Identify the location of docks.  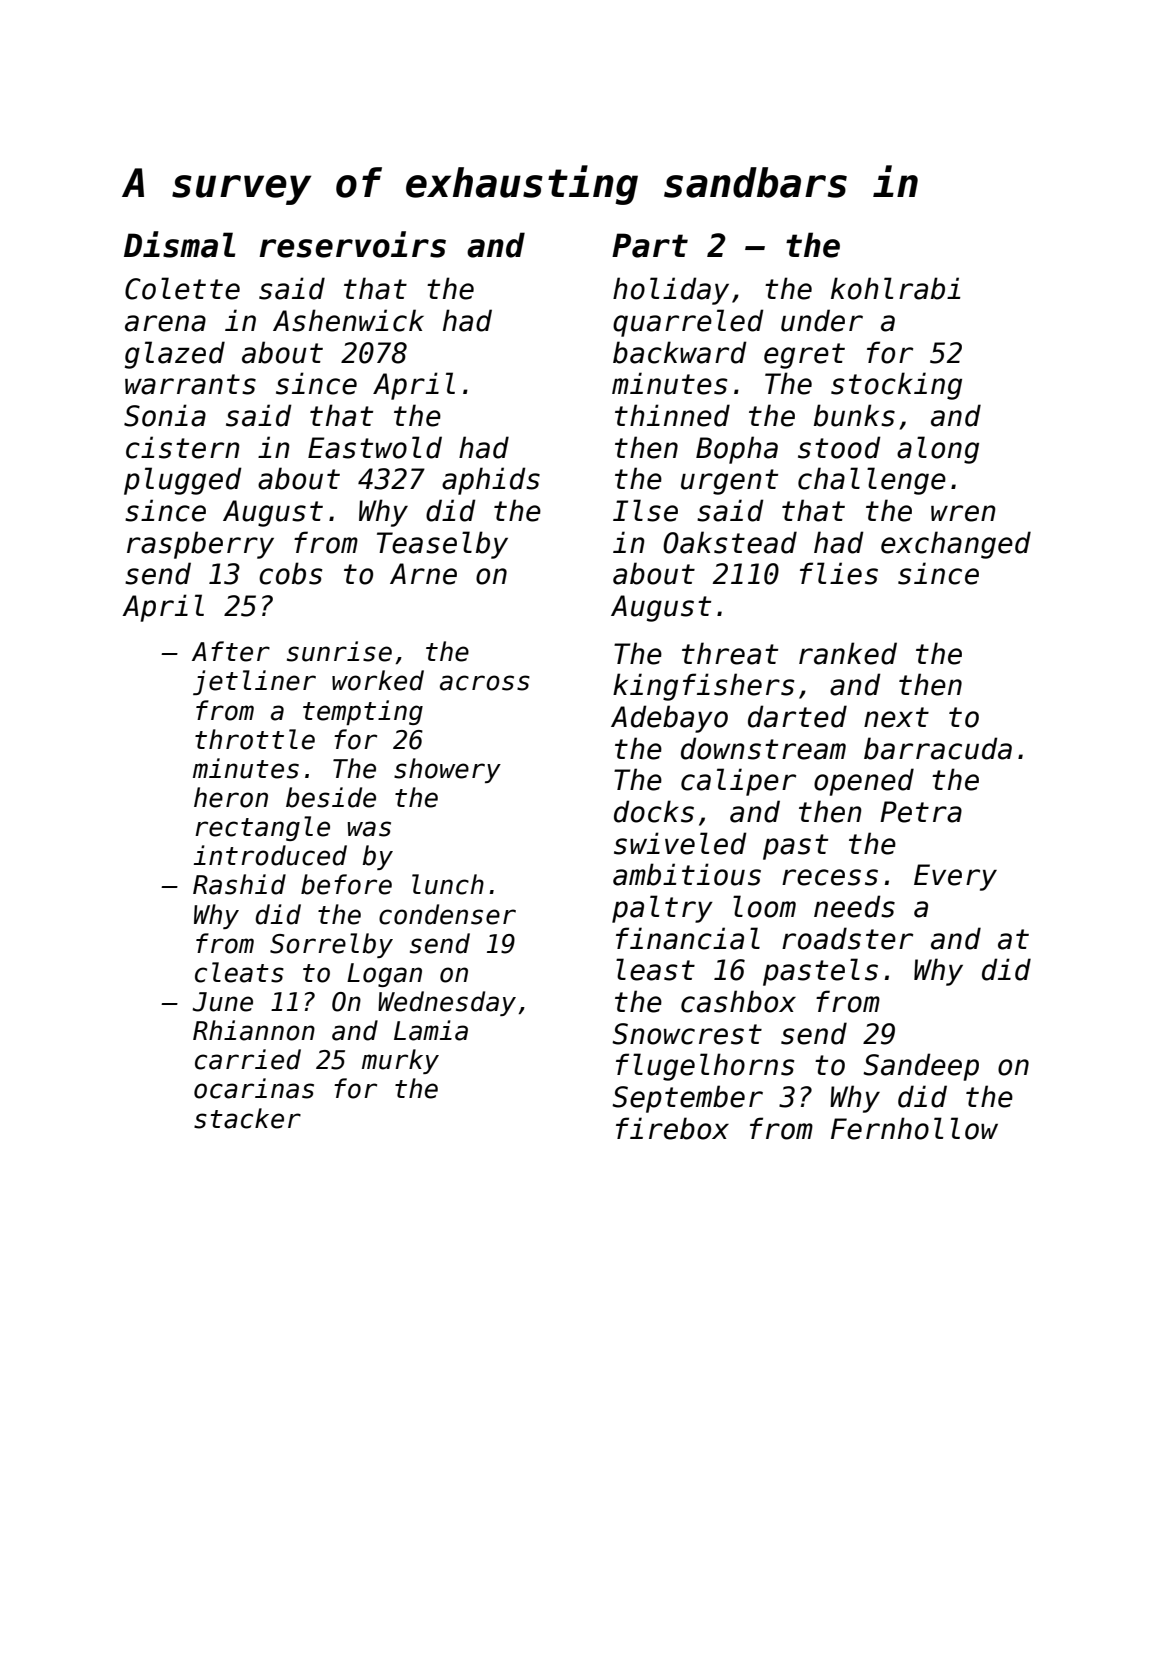
(654, 811).
